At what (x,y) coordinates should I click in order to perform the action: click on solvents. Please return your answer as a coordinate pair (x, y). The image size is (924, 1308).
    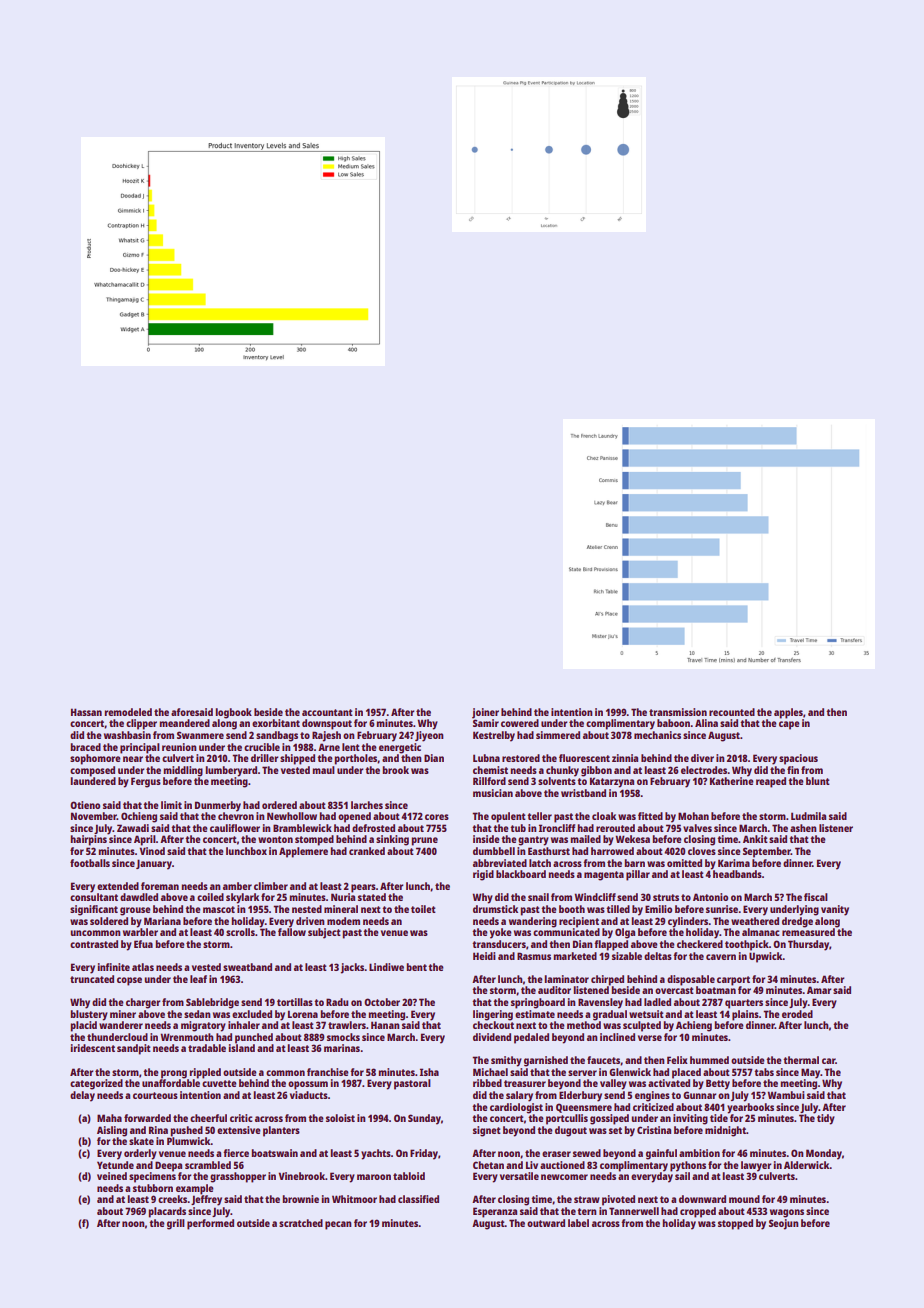
    Looking at the image, I should click on (557, 781).
